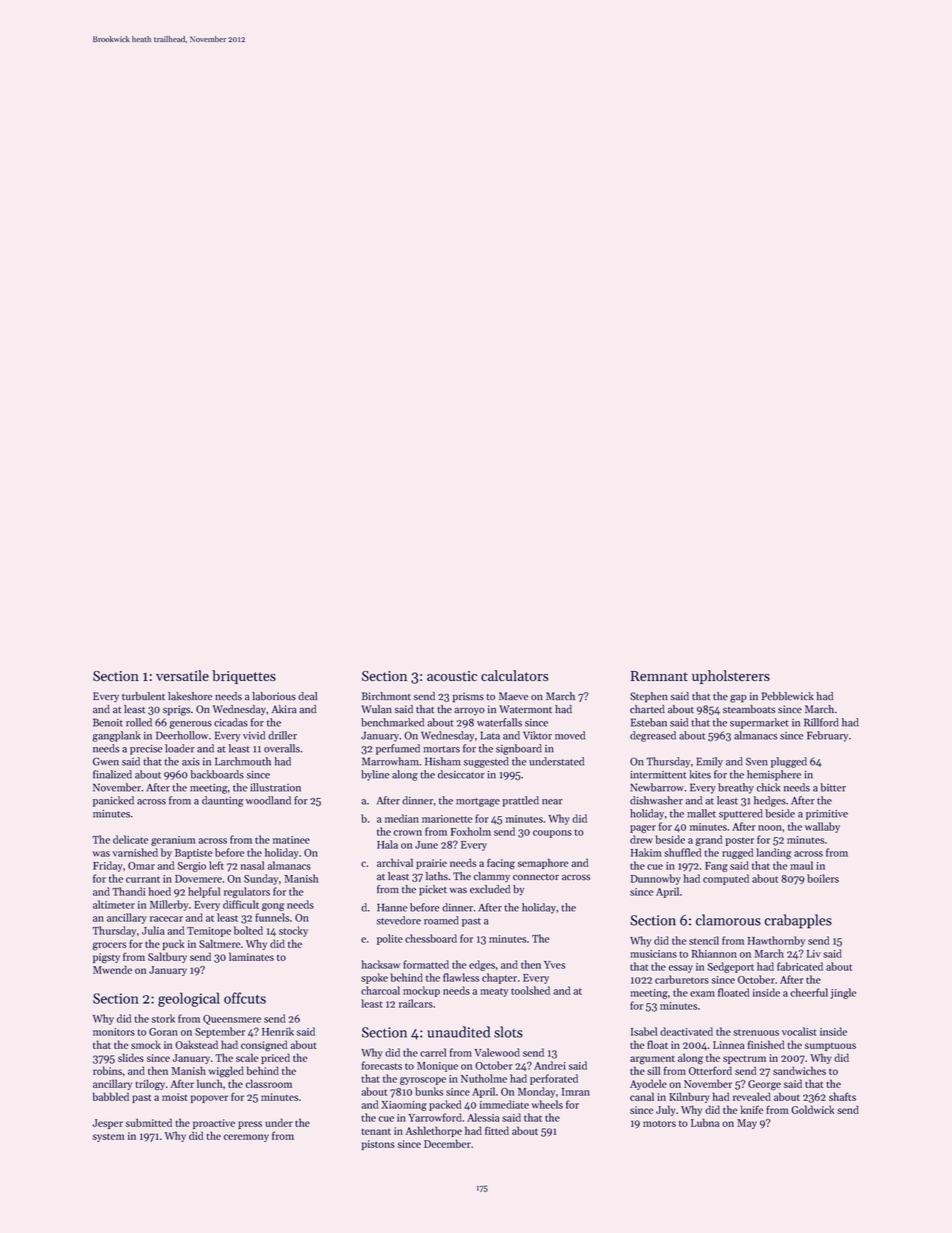 The image size is (952, 1233). Describe the element at coordinates (143, 696) in the image. I see `turbulent` at that location.
